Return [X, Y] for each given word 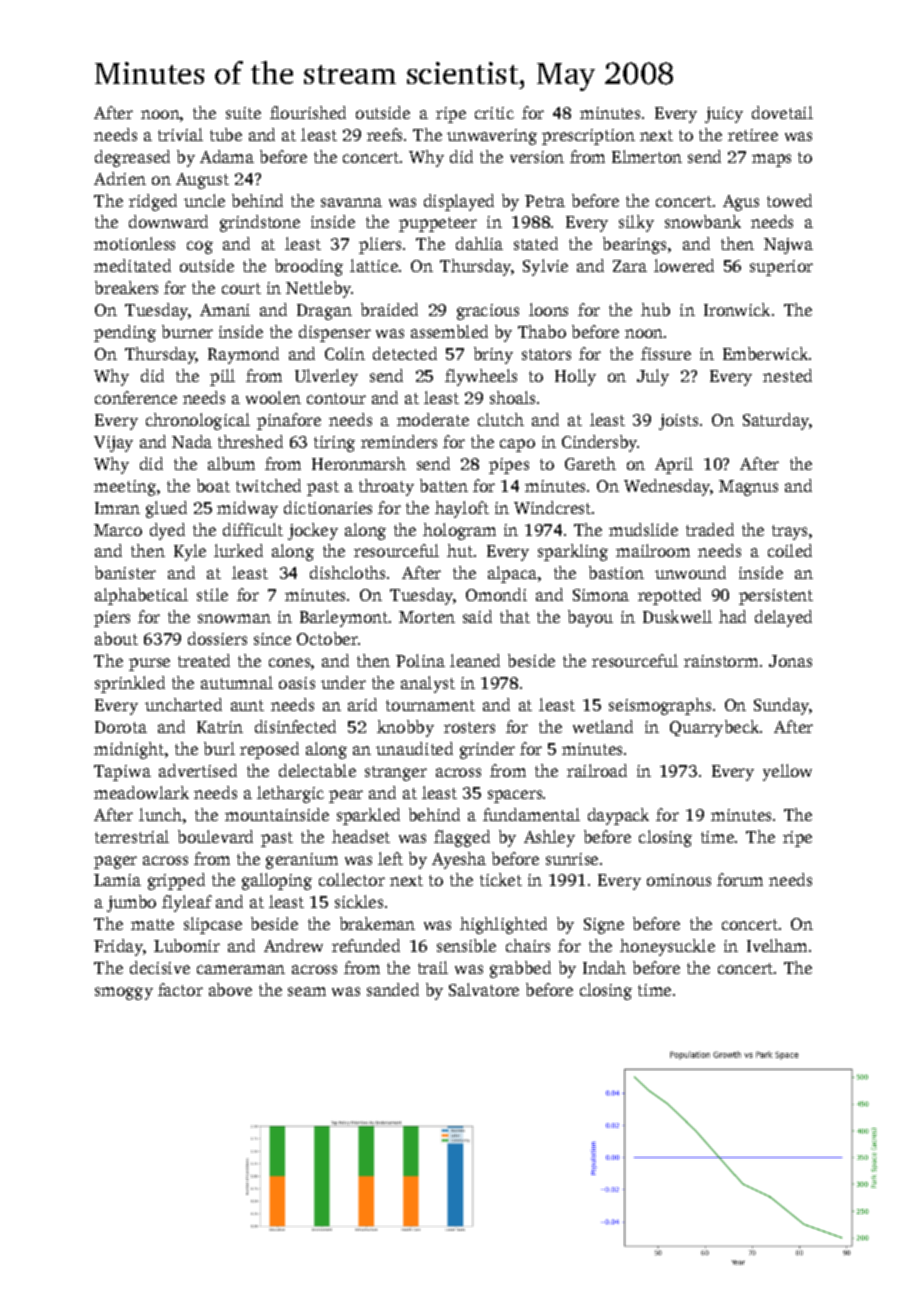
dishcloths [347, 572]
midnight [129, 750]
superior [781, 268]
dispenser [335, 333]
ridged [153, 202]
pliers [380, 245]
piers [112, 619]
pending [125, 333]
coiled [790, 550]
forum [740, 879]
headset [361, 836]
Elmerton [647, 156]
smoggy [124, 993]
